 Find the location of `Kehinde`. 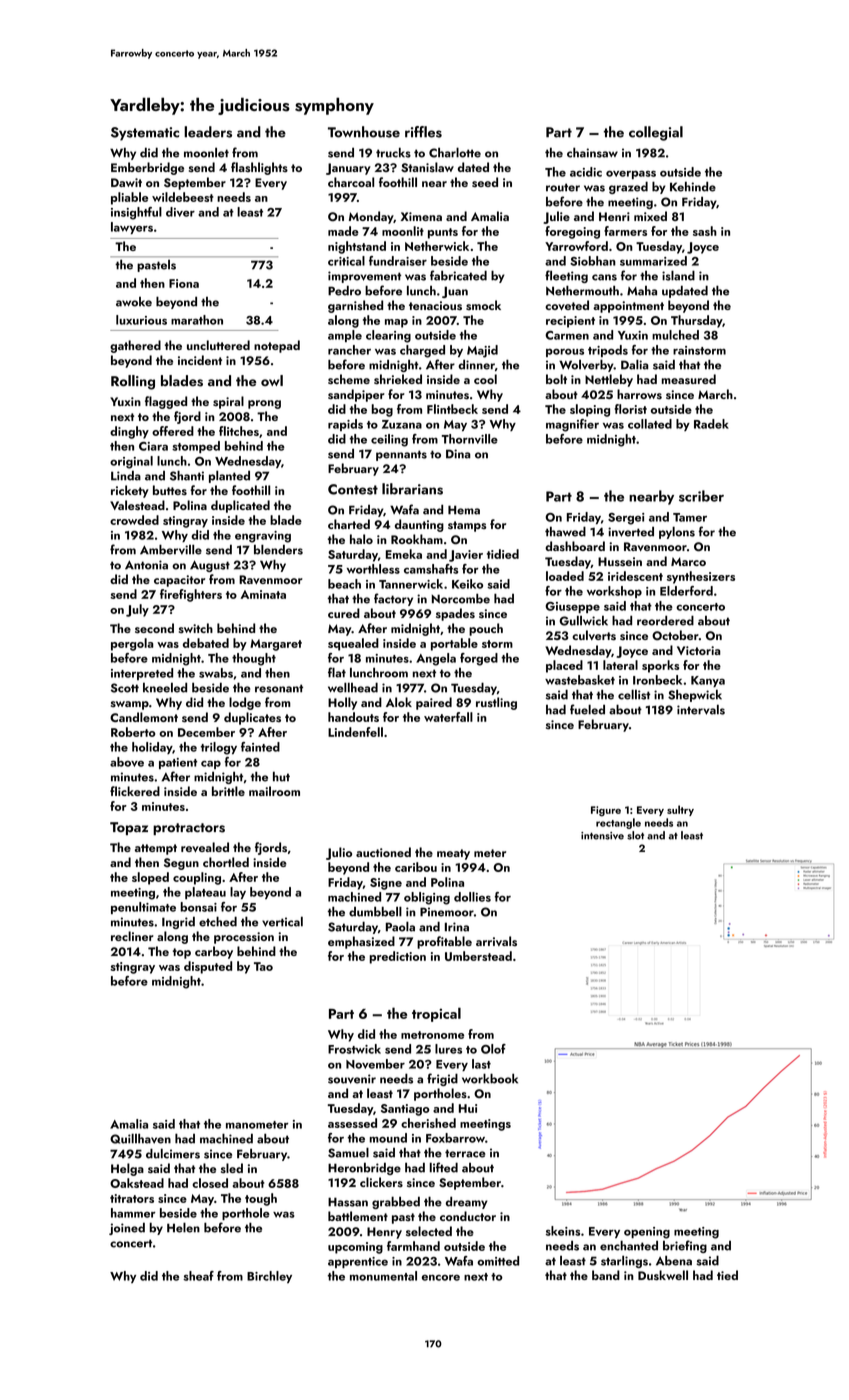

Kehinde is located at coordinates (693, 186).
